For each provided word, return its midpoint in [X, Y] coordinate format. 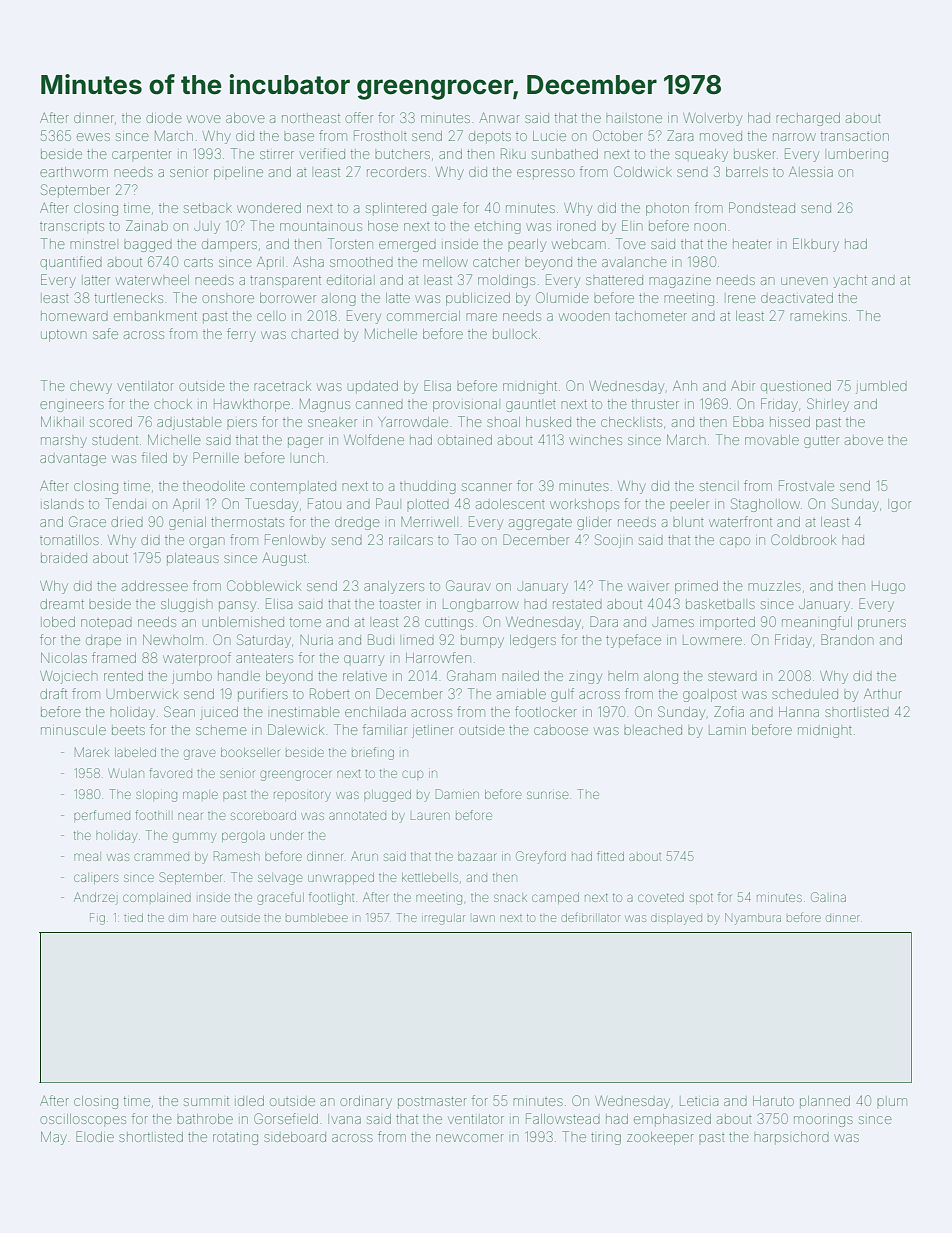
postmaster [432, 1103]
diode [164, 118]
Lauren [430, 816]
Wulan [126, 773]
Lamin [727, 731]
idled [249, 1101]
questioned [796, 387]
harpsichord [791, 1138]
